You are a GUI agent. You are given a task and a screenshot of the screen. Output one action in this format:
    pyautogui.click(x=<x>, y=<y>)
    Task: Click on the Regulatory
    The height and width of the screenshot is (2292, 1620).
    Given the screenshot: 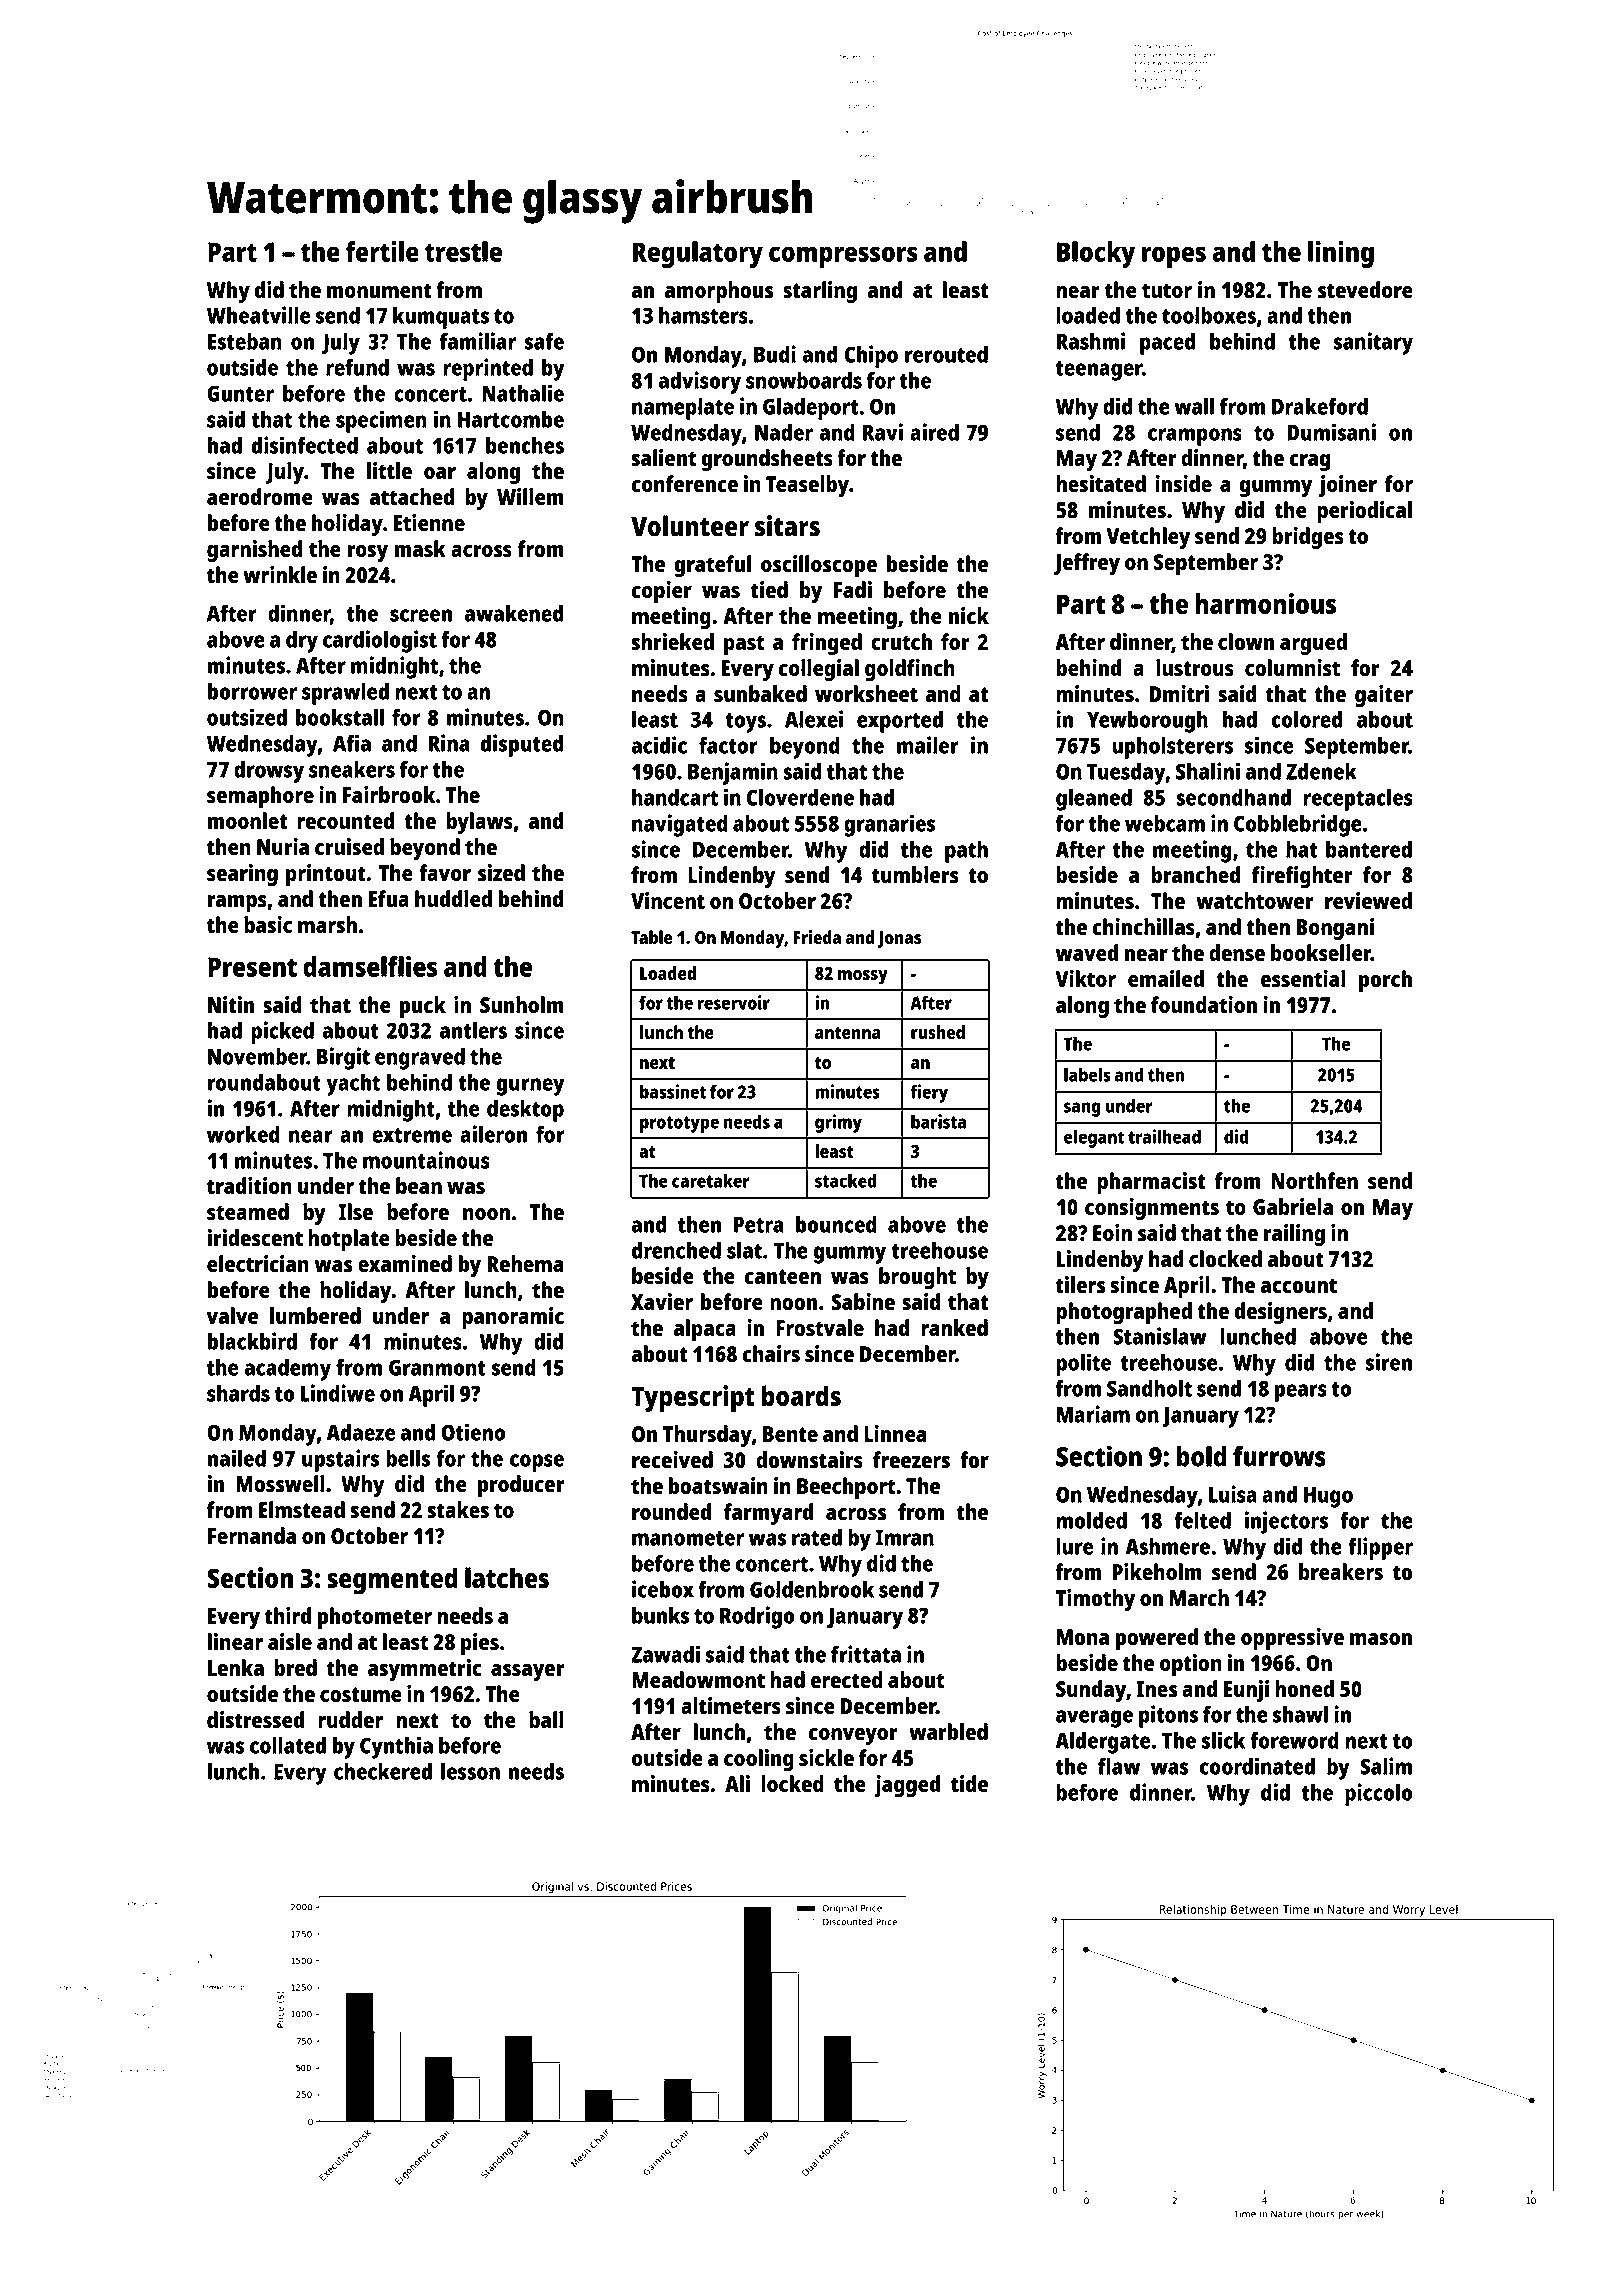 What is the action you would take?
    pyautogui.click(x=698, y=254)
